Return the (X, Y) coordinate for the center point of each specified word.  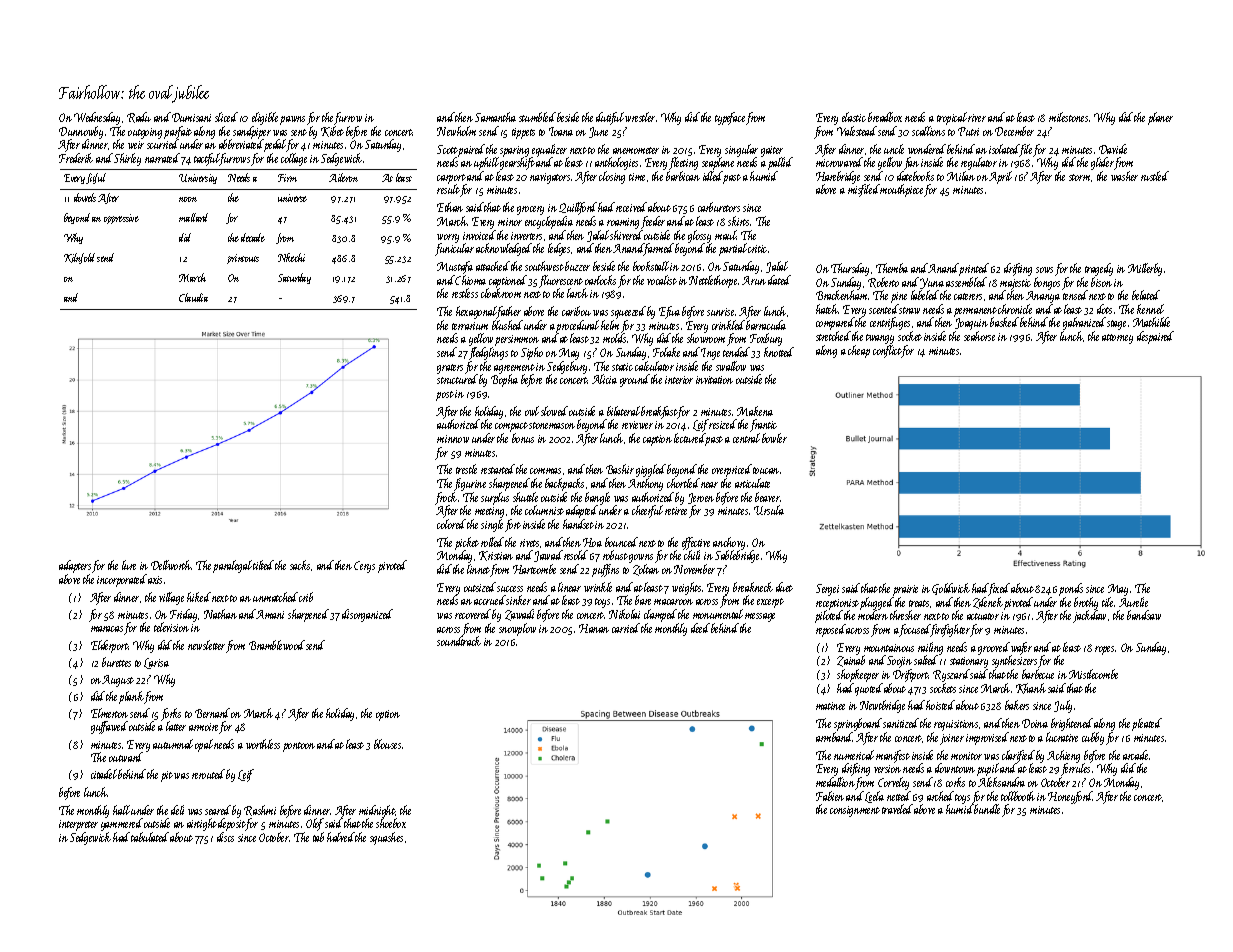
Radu (139, 117)
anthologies (616, 163)
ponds (1071, 589)
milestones (1068, 117)
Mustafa (455, 267)
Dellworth (171, 565)
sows (1044, 270)
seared (218, 810)
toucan (766, 470)
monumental (718, 614)
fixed (999, 589)
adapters (75, 566)
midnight (377, 811)
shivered (626, 235)
